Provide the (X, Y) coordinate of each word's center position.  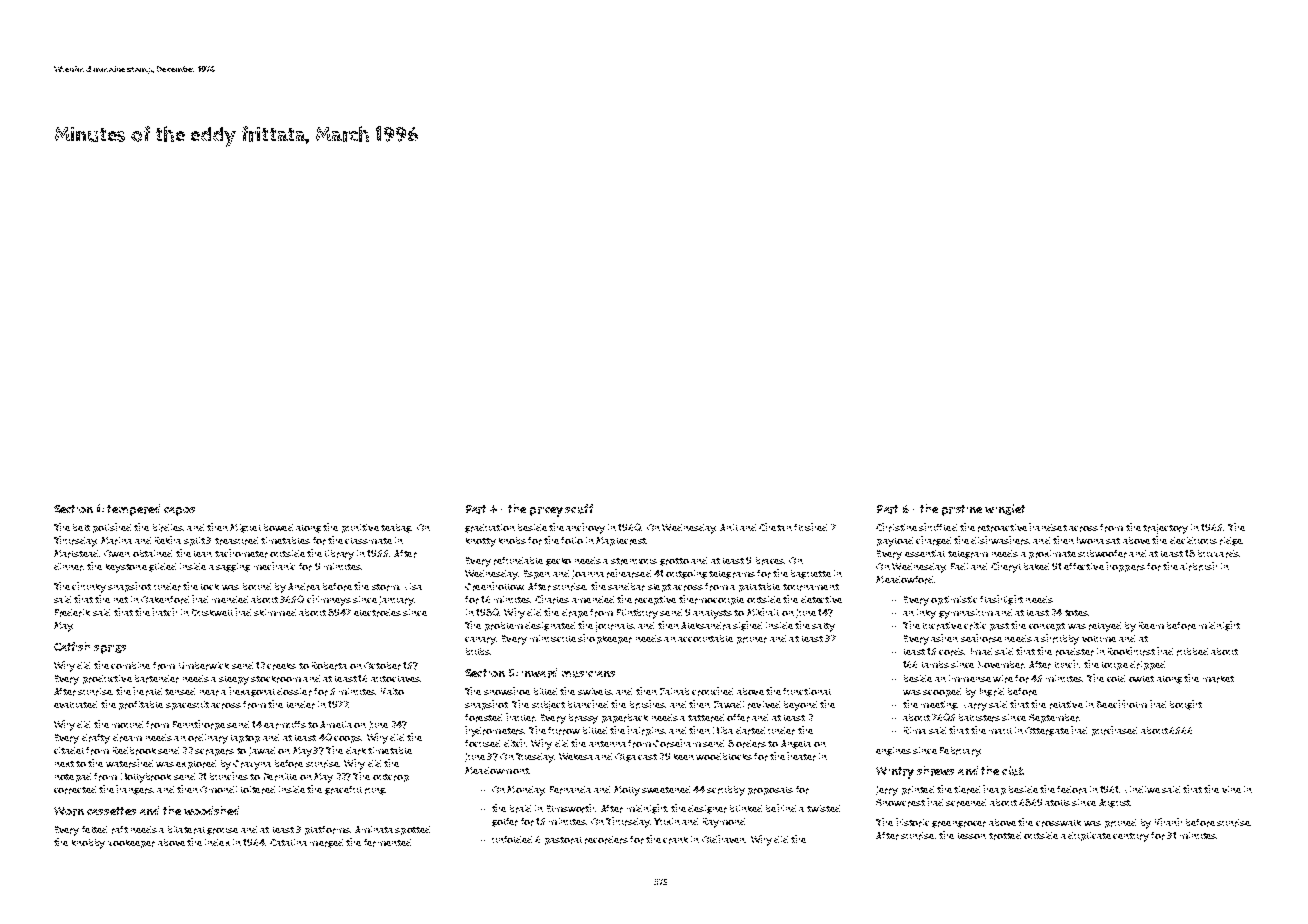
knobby (88, 844)
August (1114, 803)
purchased (1114, 731)
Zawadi (729, 704)
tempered (133, 510)
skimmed (275, 612)
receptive (655, 600)
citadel (69, 750)
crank (675, 840)
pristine (962, 510)
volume (1099, 639)
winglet (1005, 509)
